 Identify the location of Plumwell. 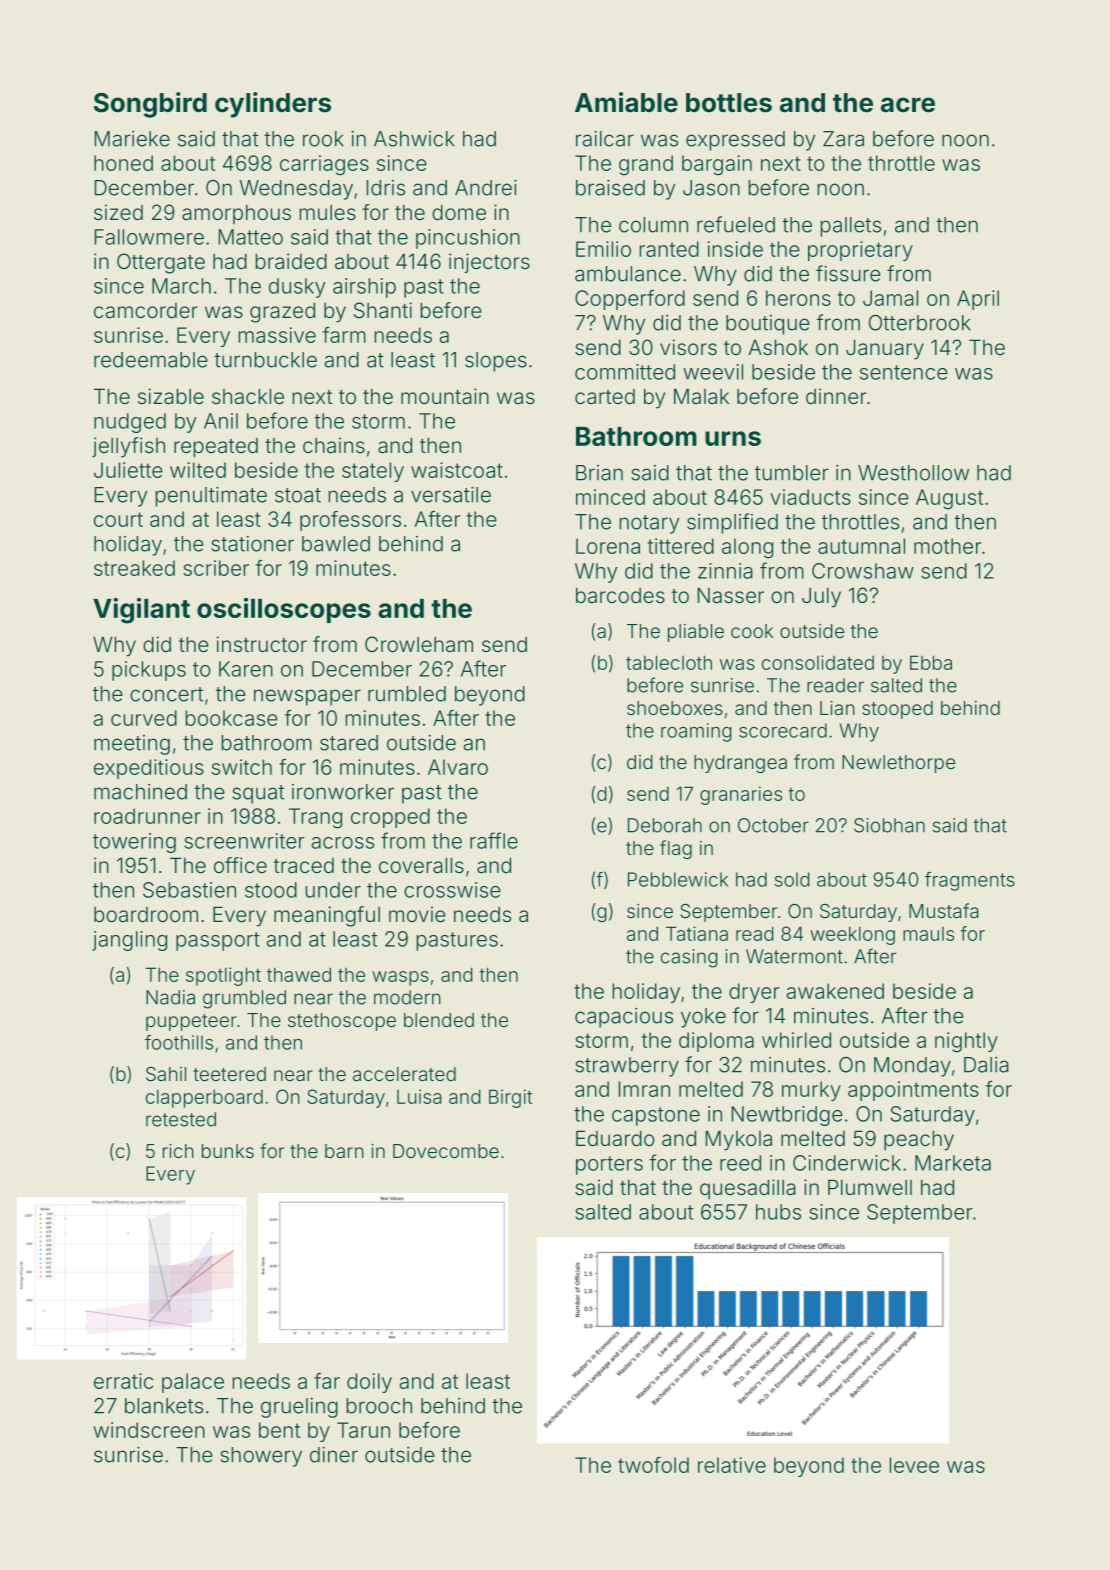
(870, 1187).
